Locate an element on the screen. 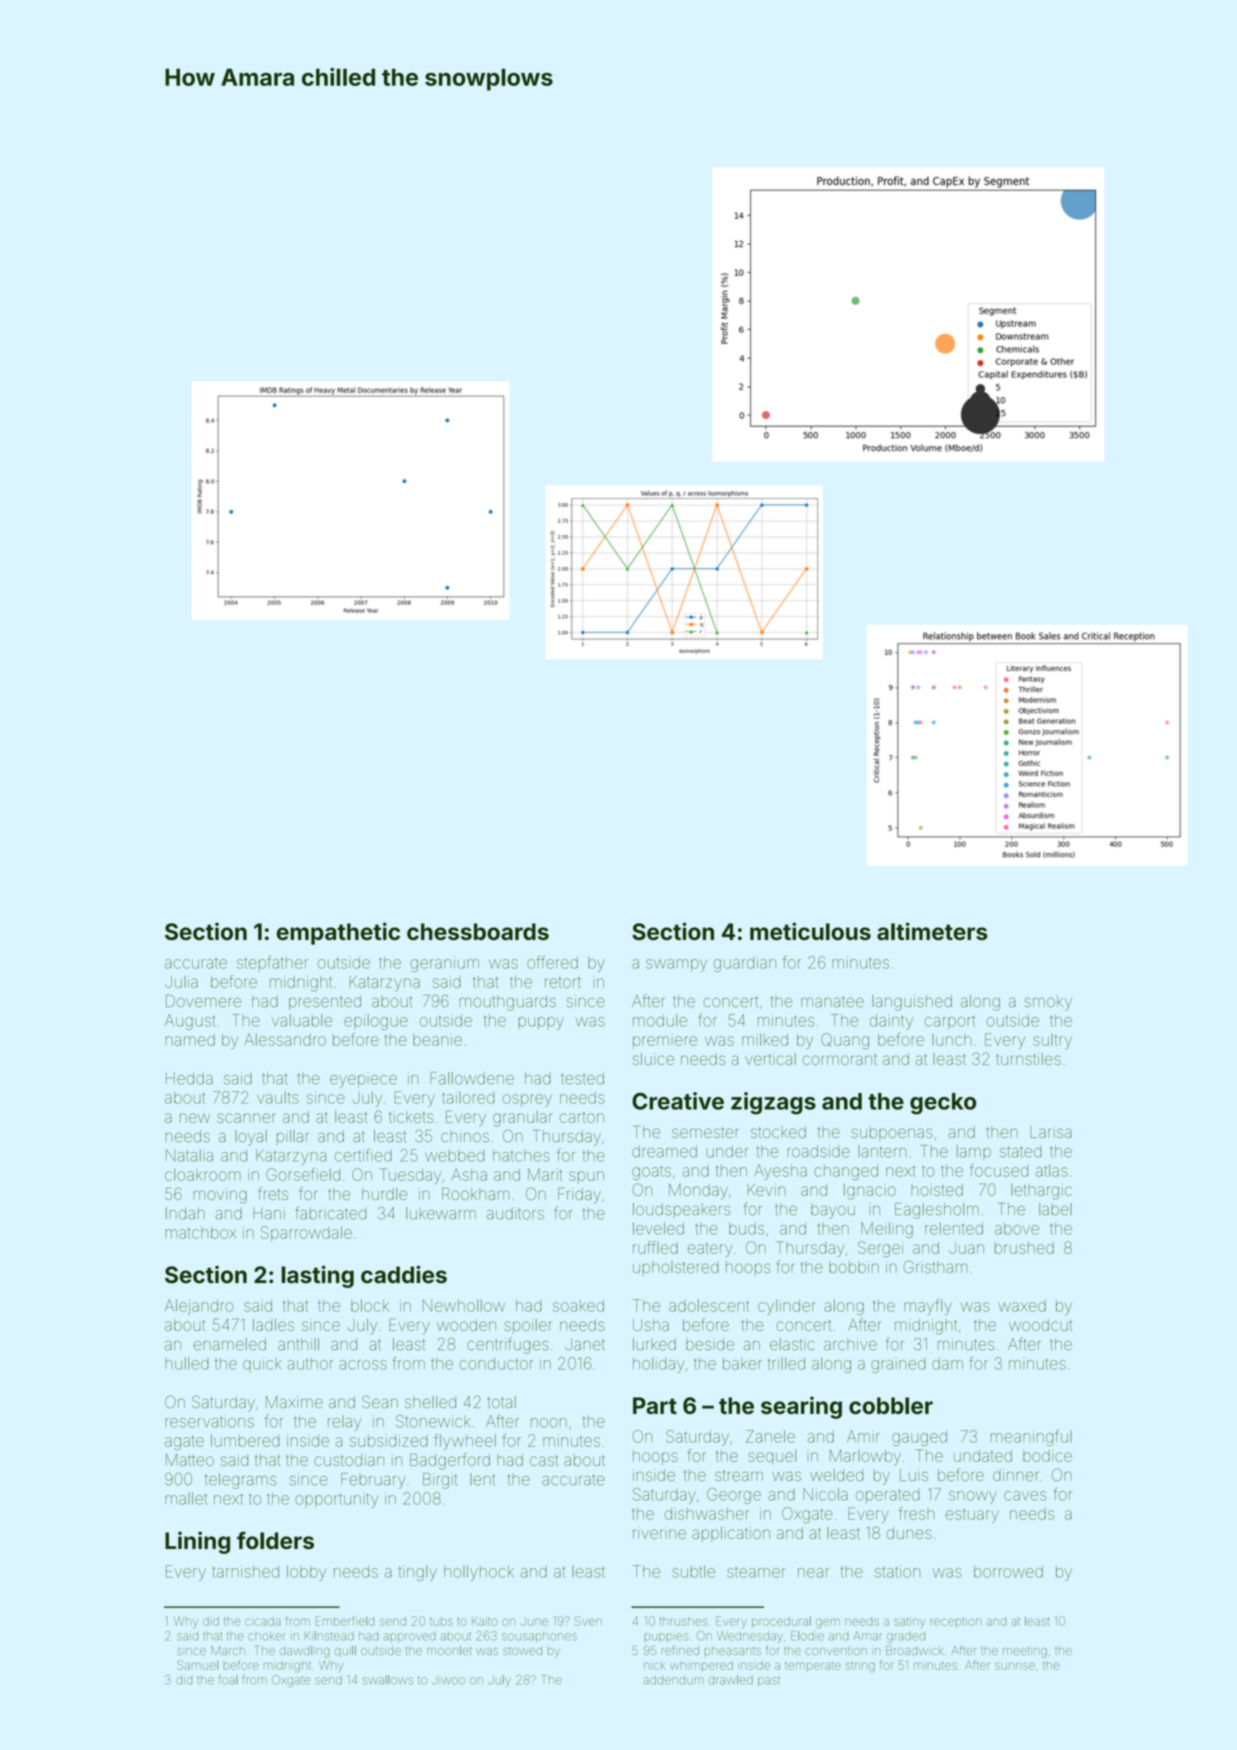  cast is located at coordinates (544, 1460).
